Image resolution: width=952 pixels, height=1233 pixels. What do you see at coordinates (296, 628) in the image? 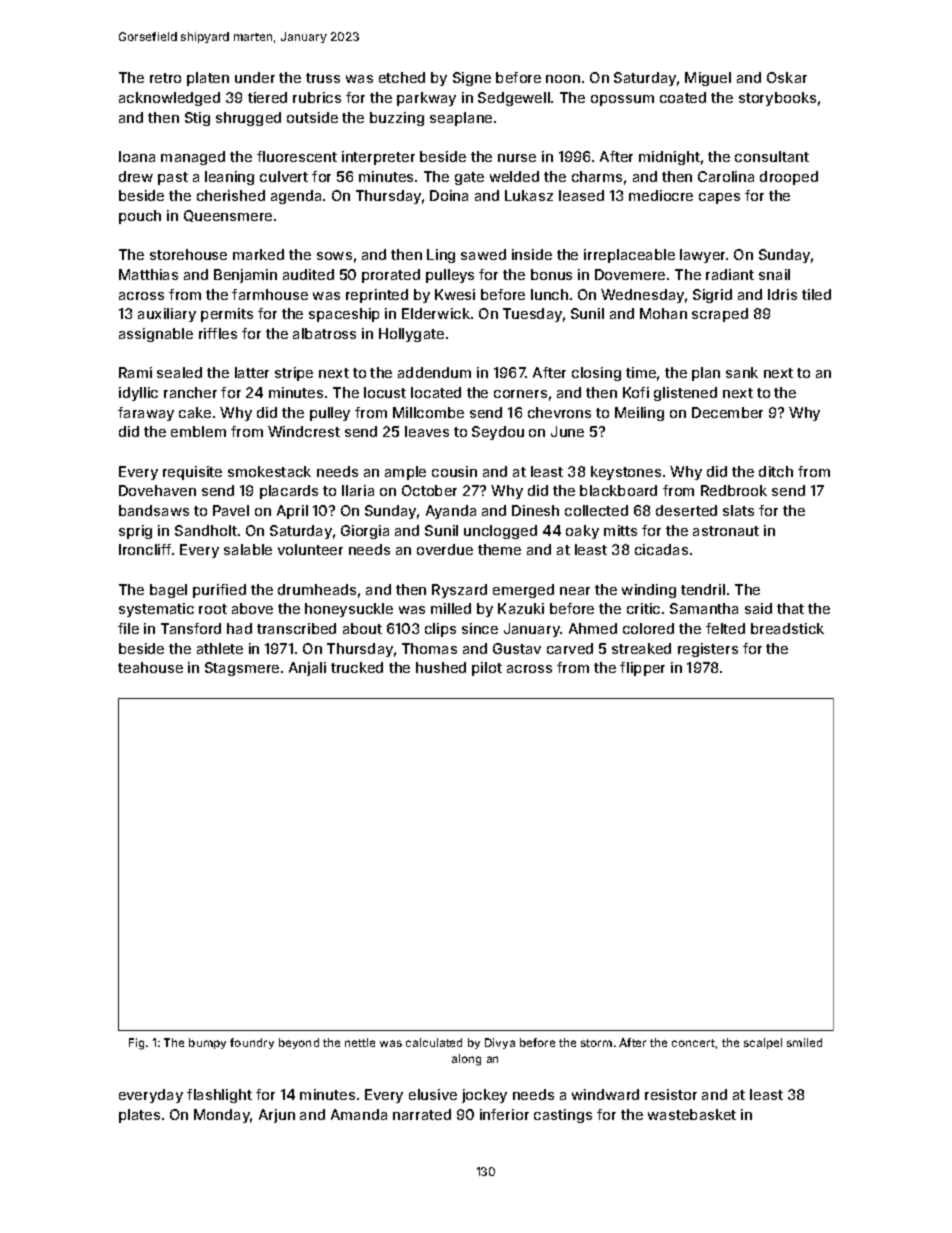
I see `transcribed` at bounding box center [296, 628].
